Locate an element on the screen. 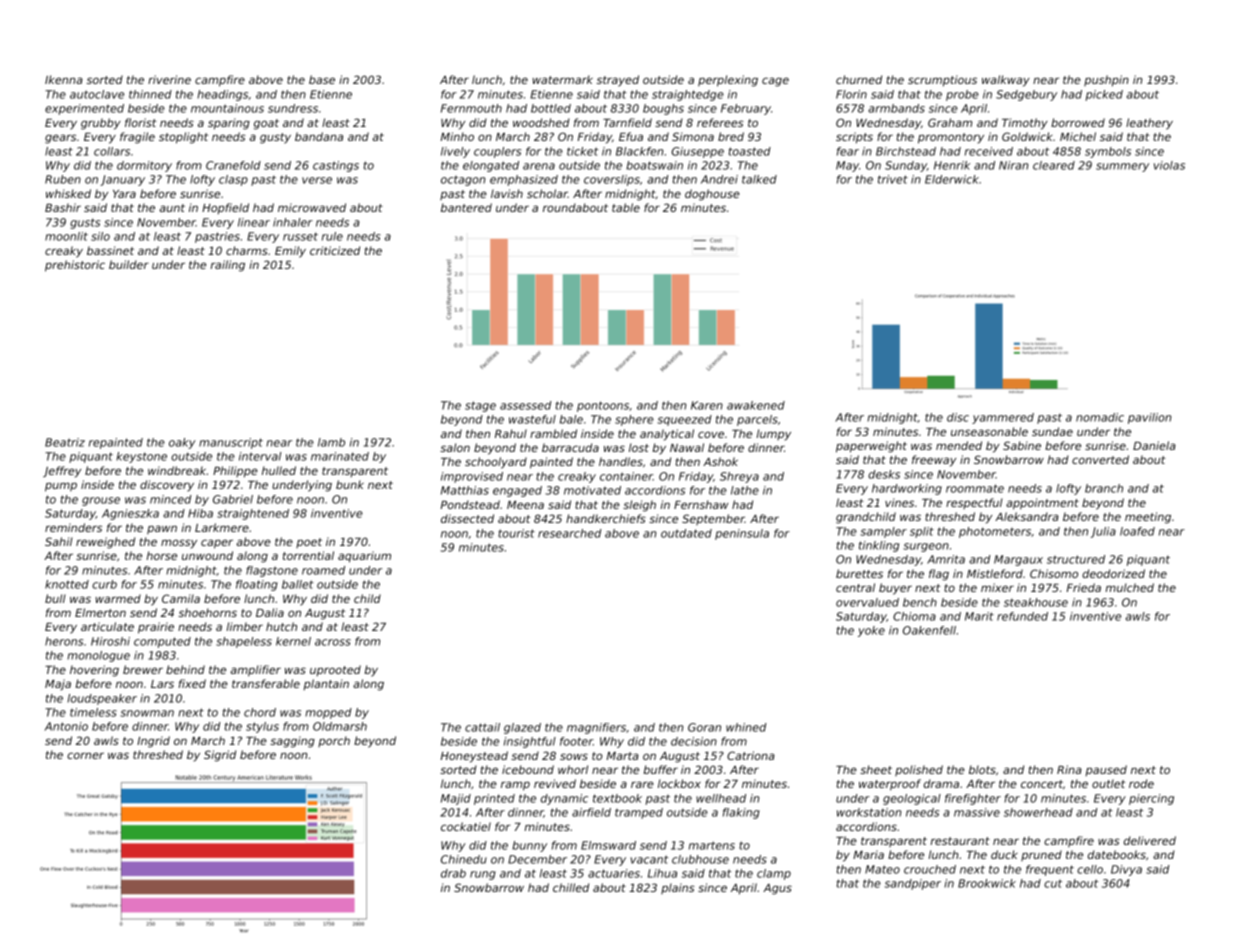 The image size is (1233, 952). plains is located at coordinates (678, 888).
